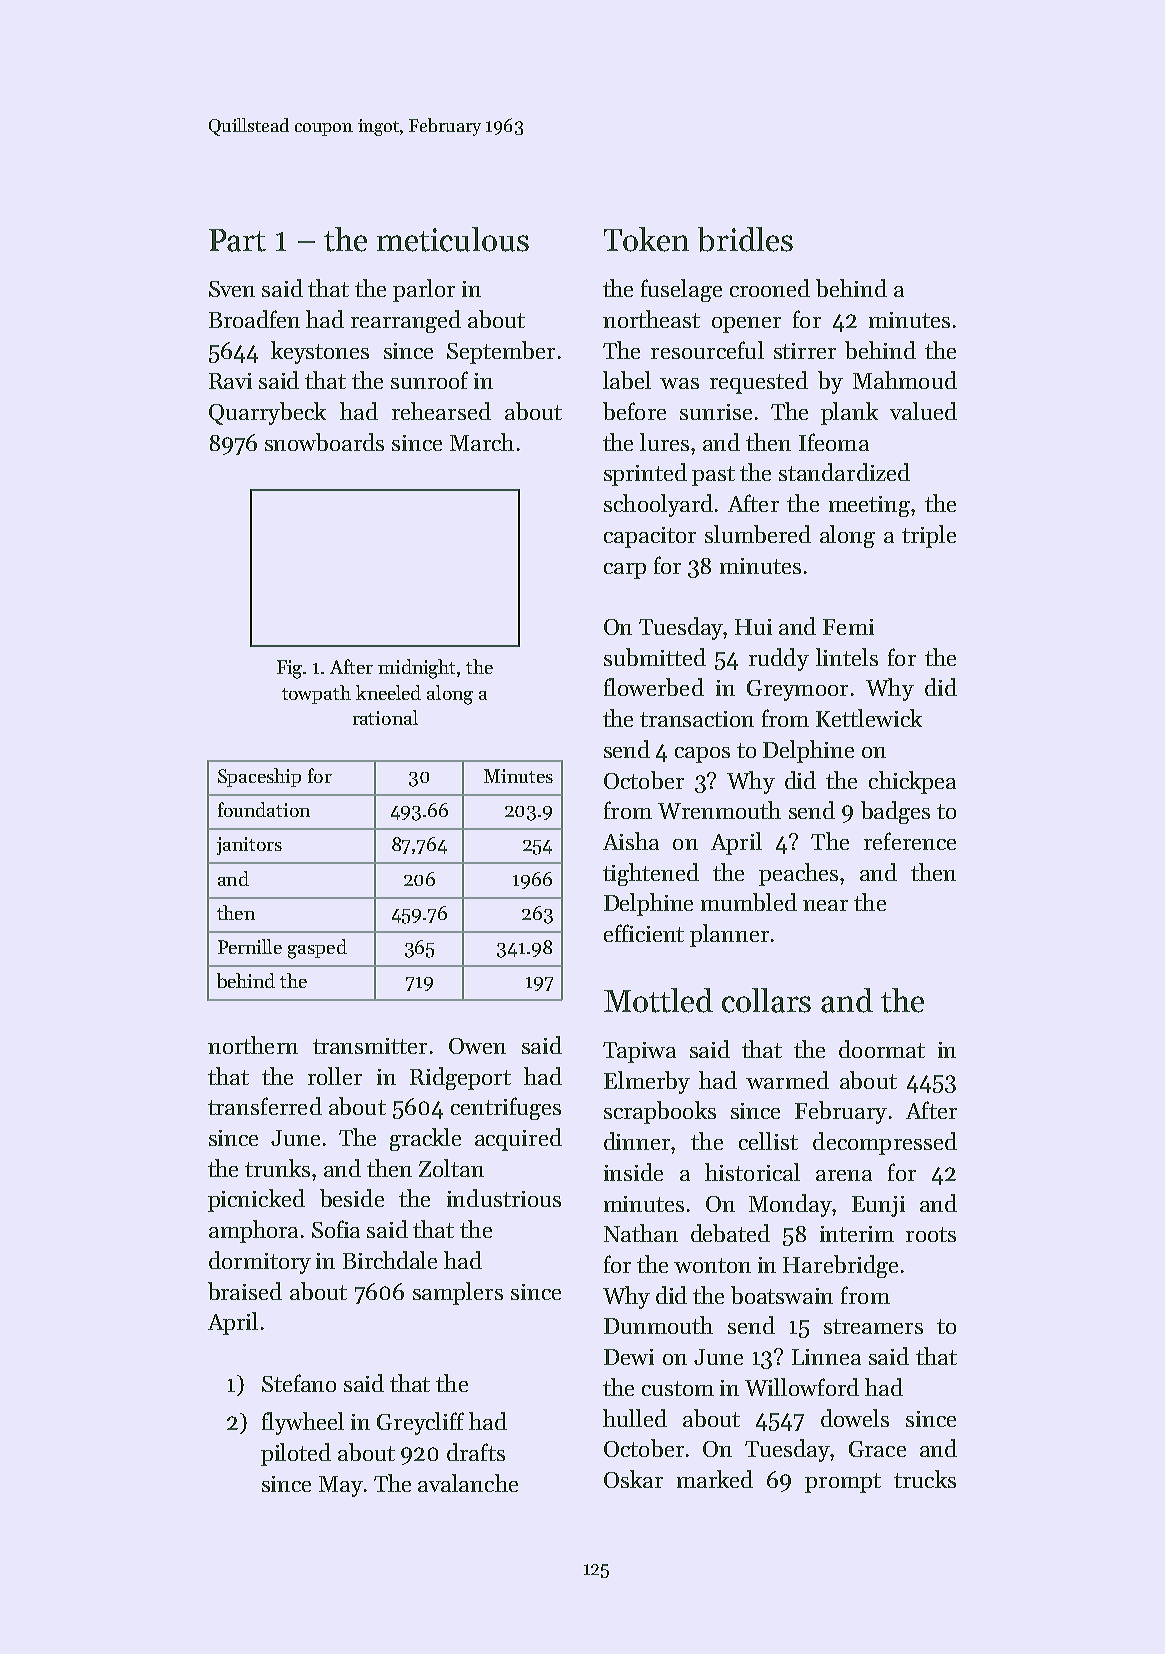 The width and height of the image is (1165, 1654). I want to click on Part, so click(237, 240).
